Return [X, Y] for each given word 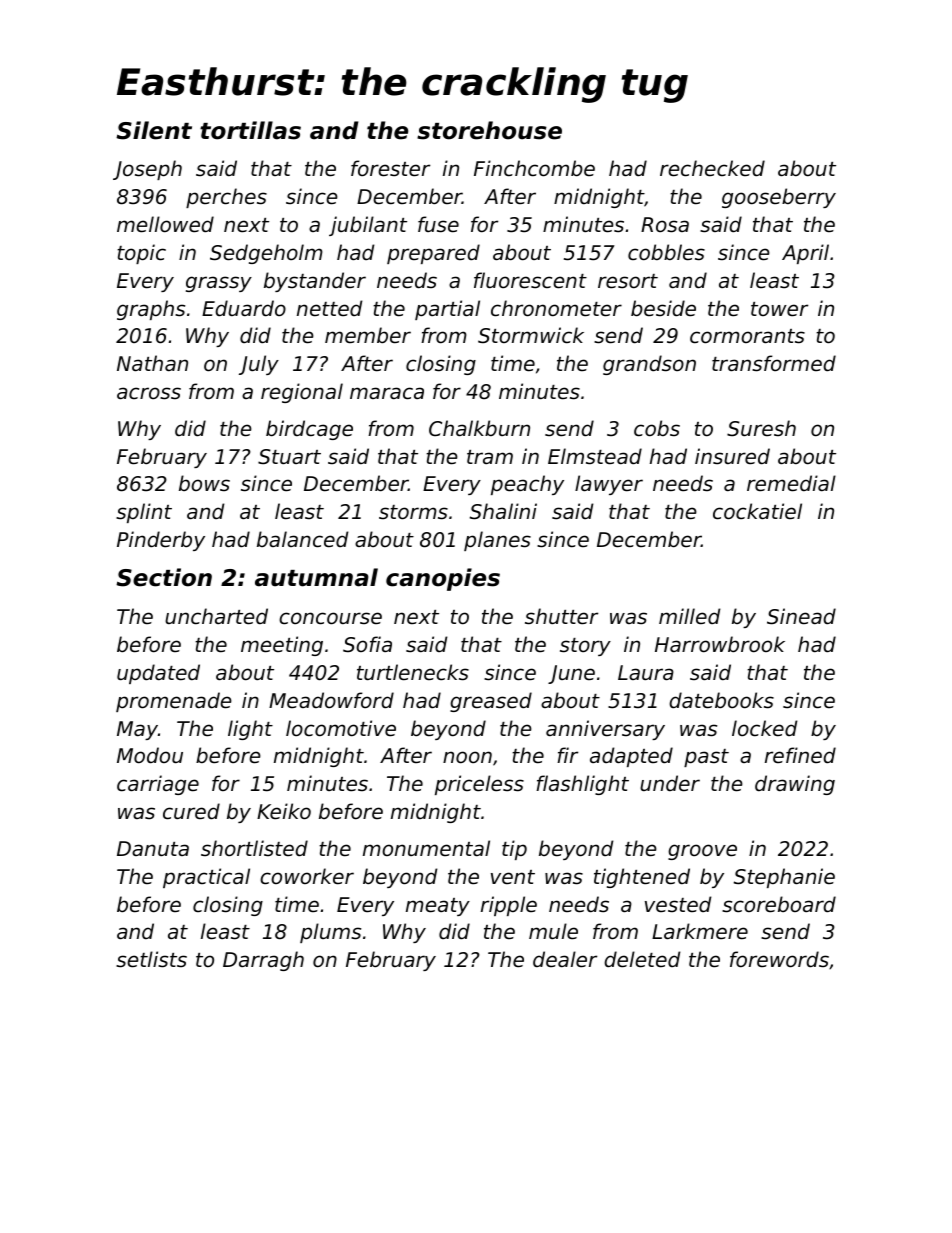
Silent [154, 130]
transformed [774, 363]
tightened [642, 878]
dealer [565, 959]
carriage [158, 785]
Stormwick [531, 335]
